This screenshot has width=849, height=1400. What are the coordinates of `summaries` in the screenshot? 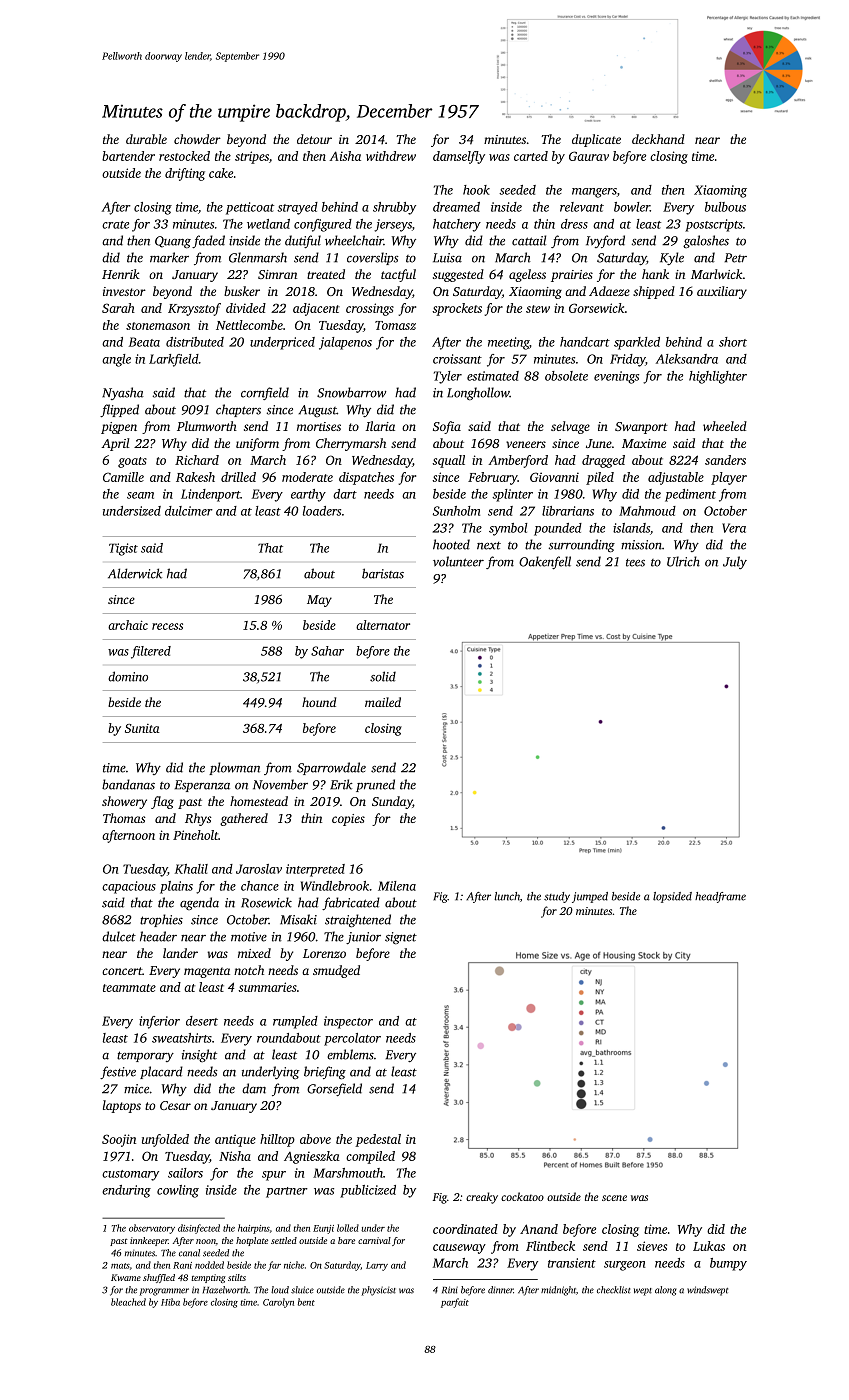 It's located at (267, 987).
